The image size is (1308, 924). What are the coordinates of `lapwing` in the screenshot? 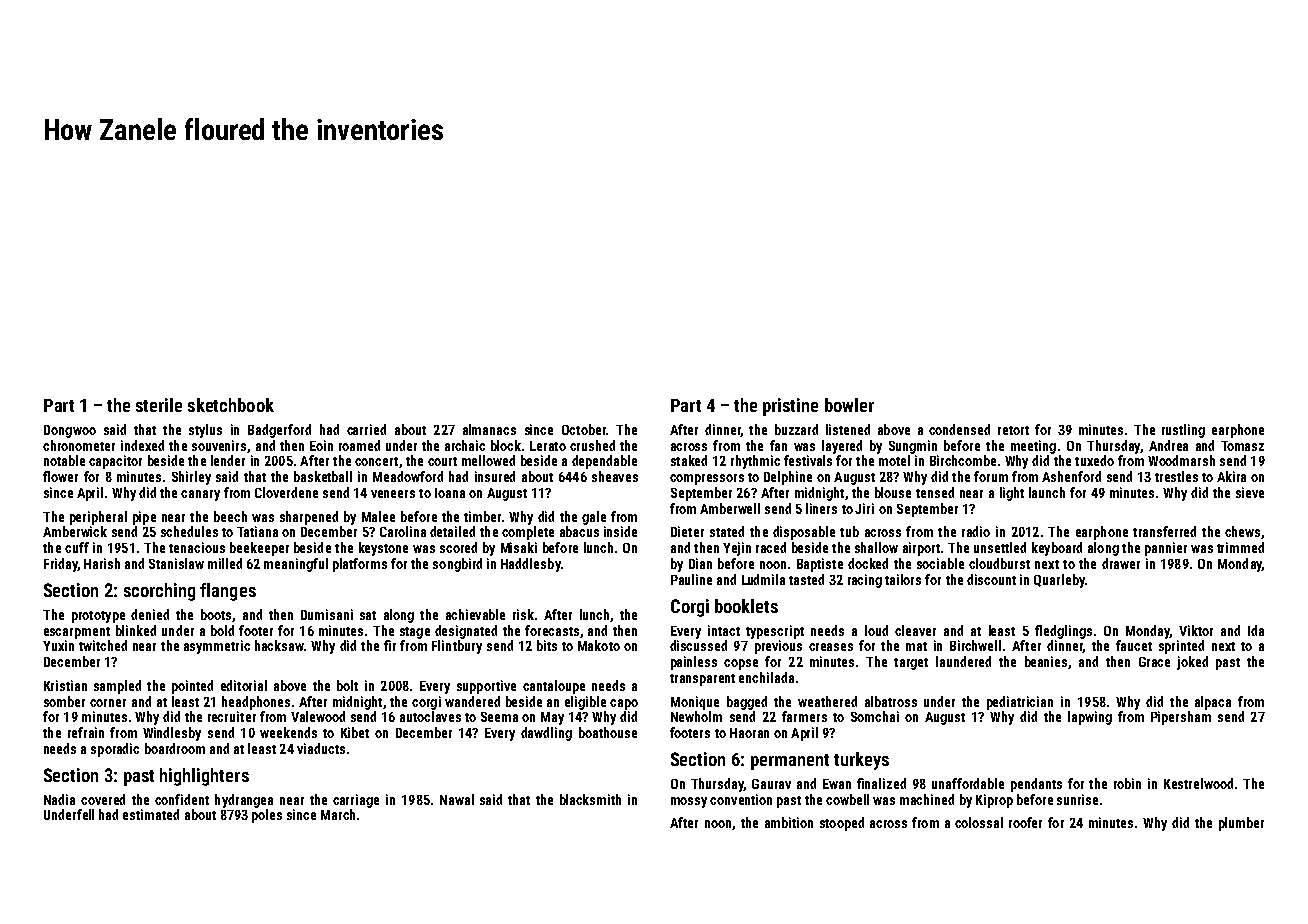 It's located at (1090, 718).
